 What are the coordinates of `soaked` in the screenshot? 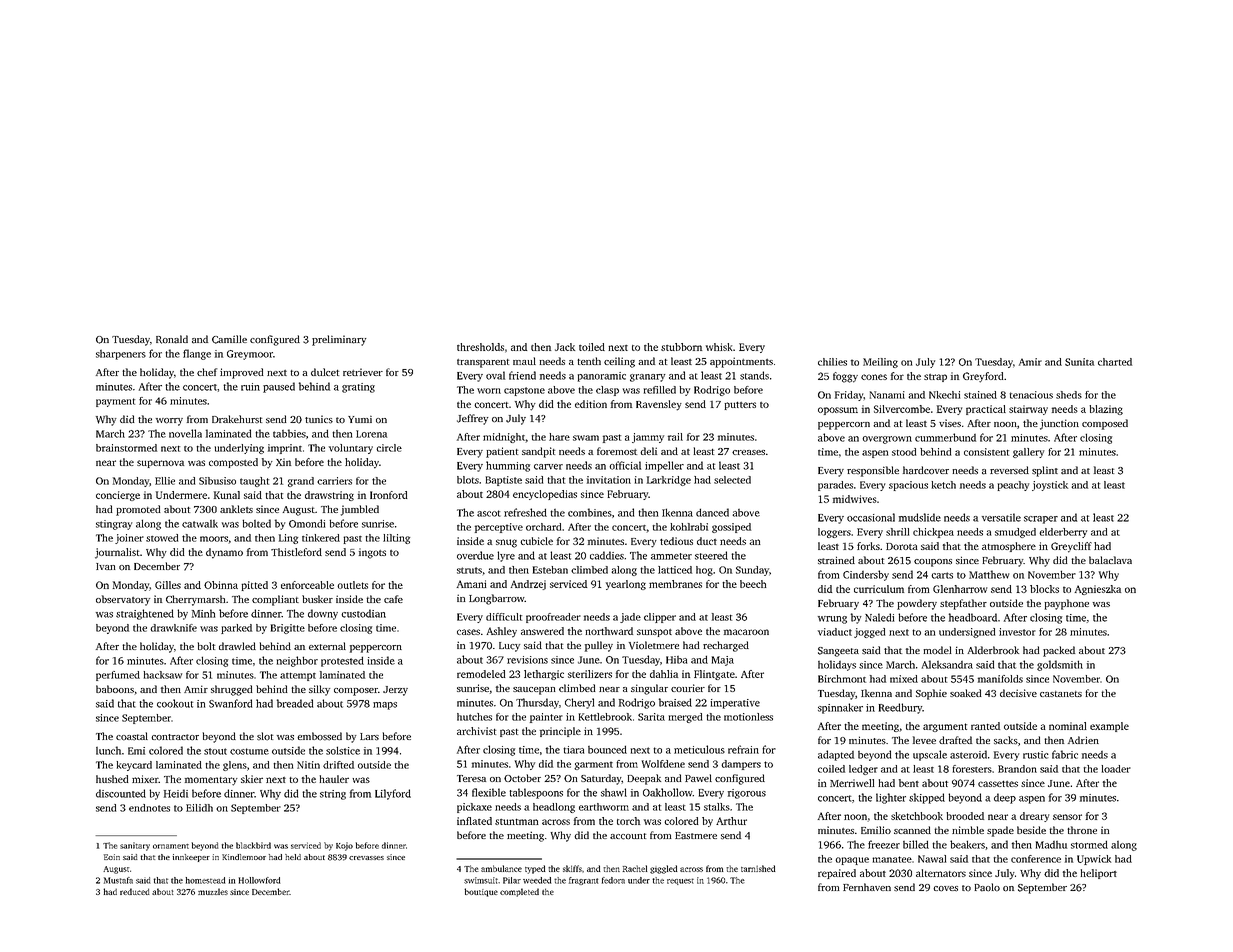 It's located at (966, 693).
